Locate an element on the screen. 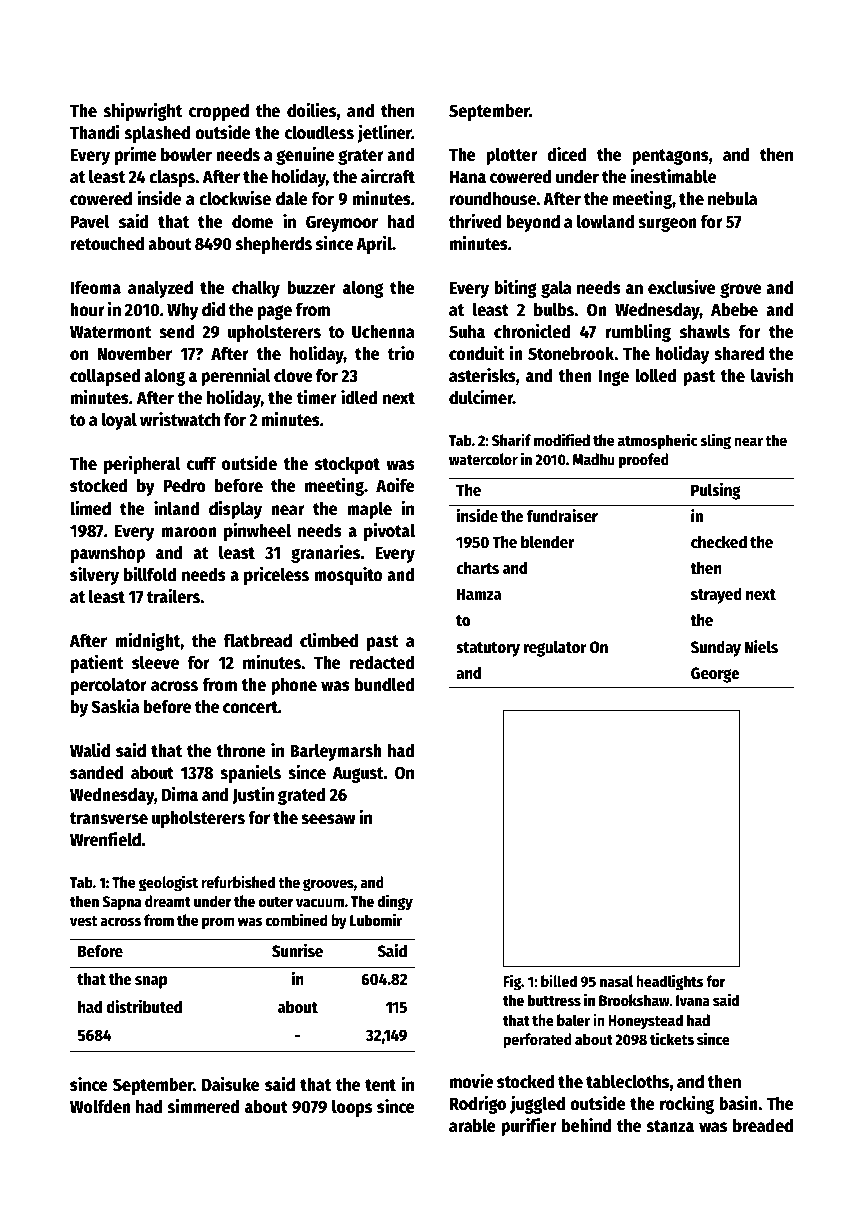 The image size is (864, 1227). Lubomir is located at coordinates (376, 919).
